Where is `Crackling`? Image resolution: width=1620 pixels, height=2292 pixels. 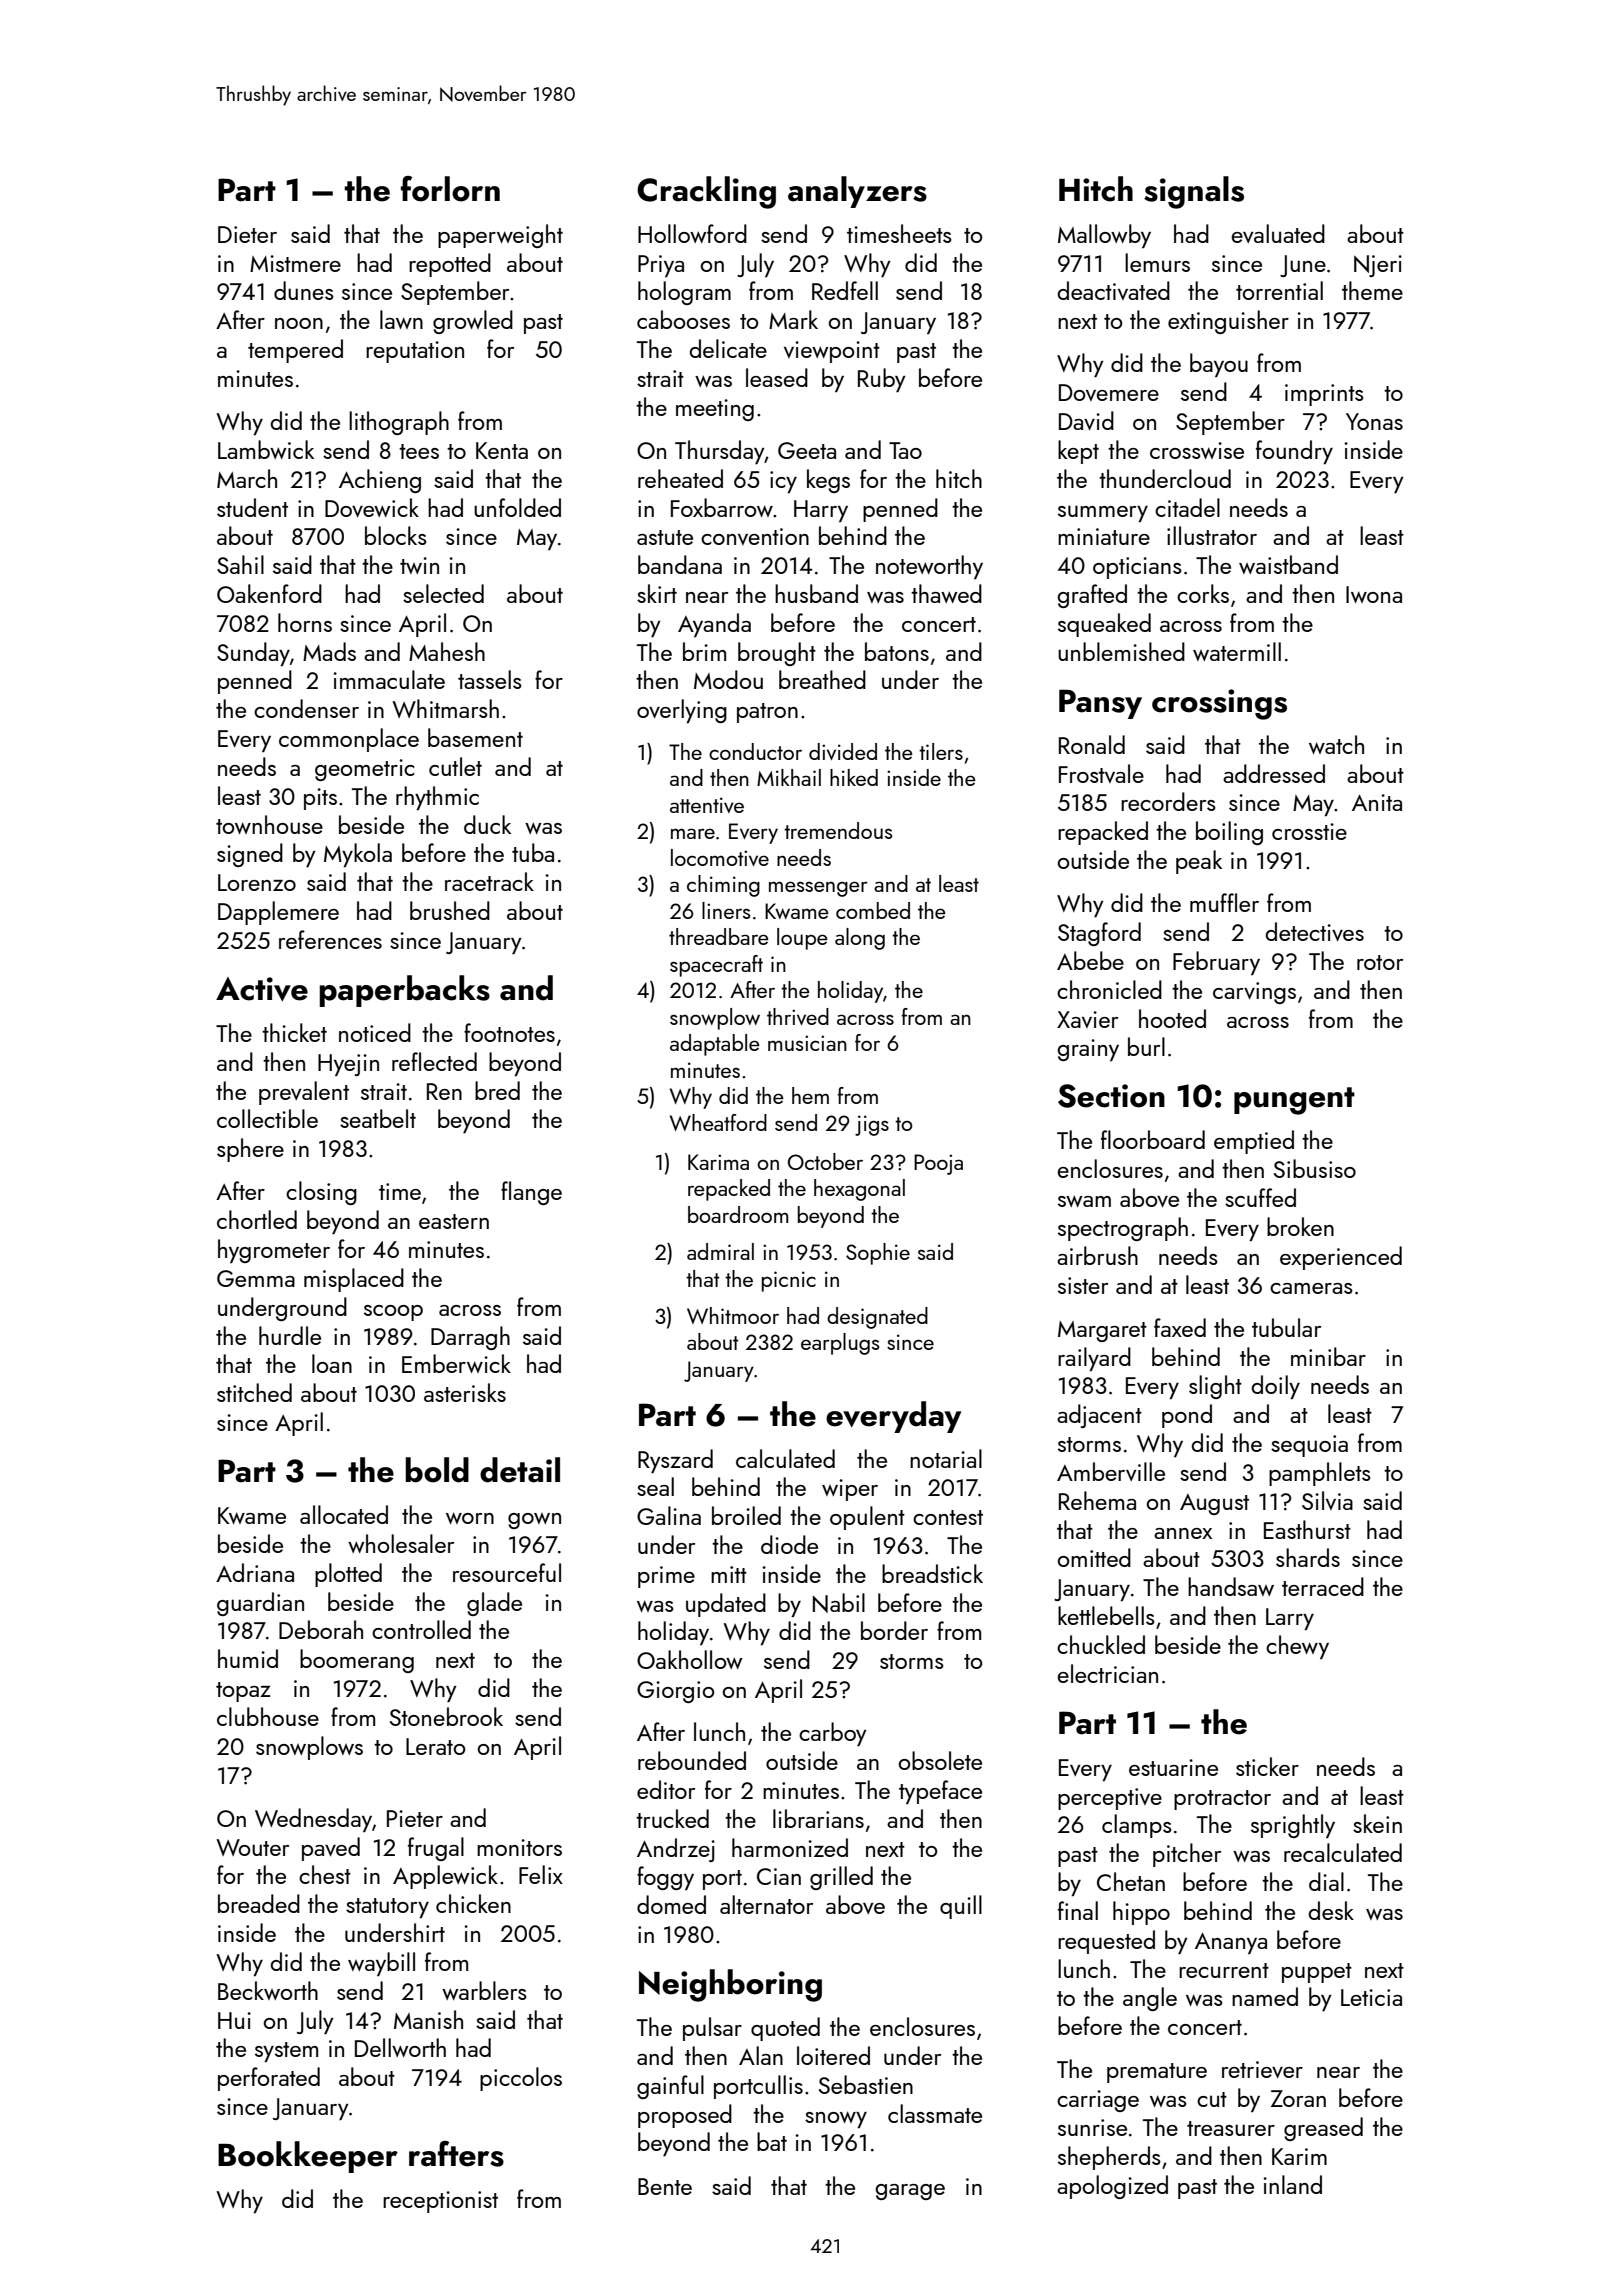 Crackling is located at coordinates (706, 192).
